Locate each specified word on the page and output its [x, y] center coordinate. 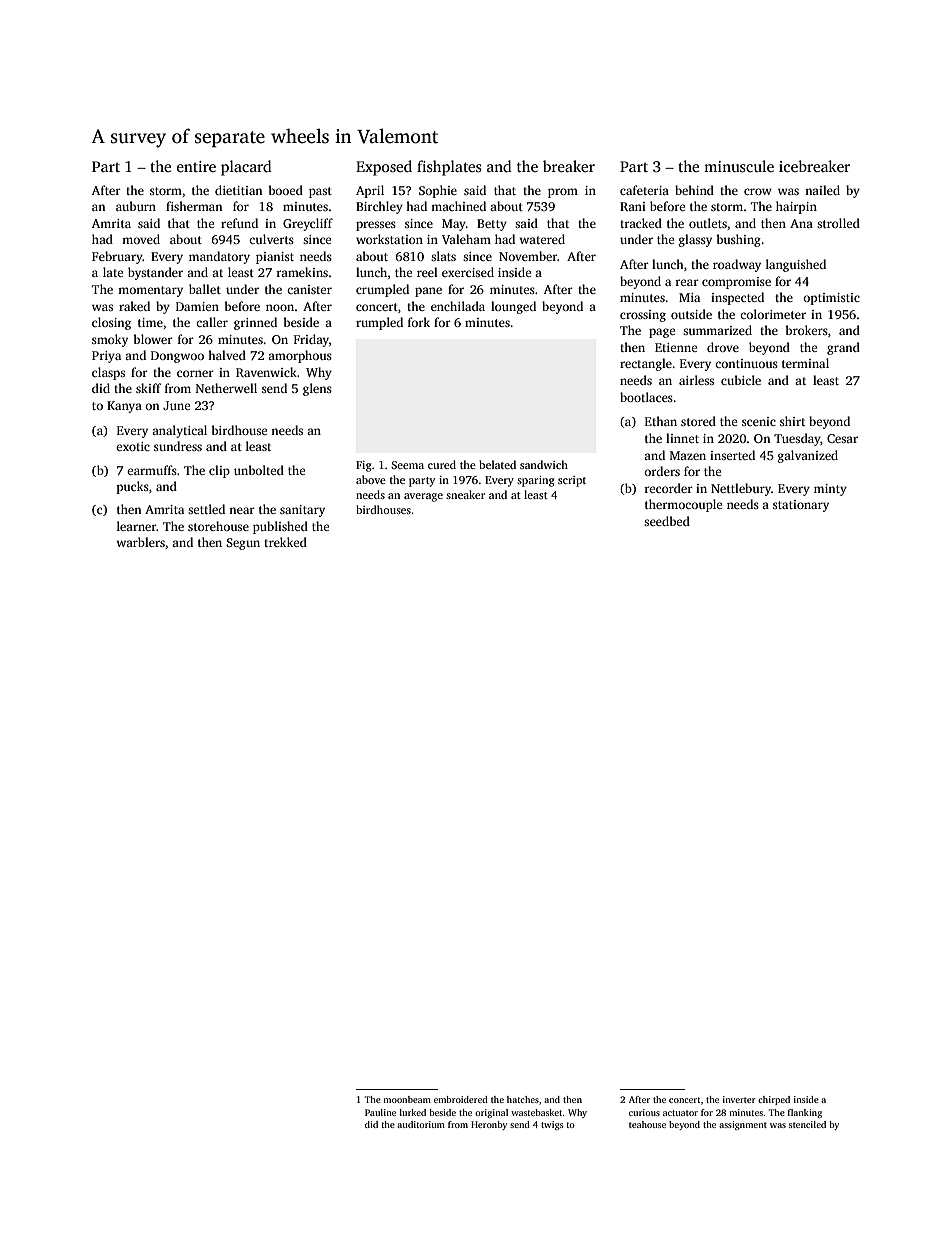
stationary [801, 506]
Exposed [384, 168]
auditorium [421, 1124]
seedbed [667, 521]
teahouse [647, 1124]
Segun [243, 544]
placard [246, 168]
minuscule [739, 166]
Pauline [380, 1112]
